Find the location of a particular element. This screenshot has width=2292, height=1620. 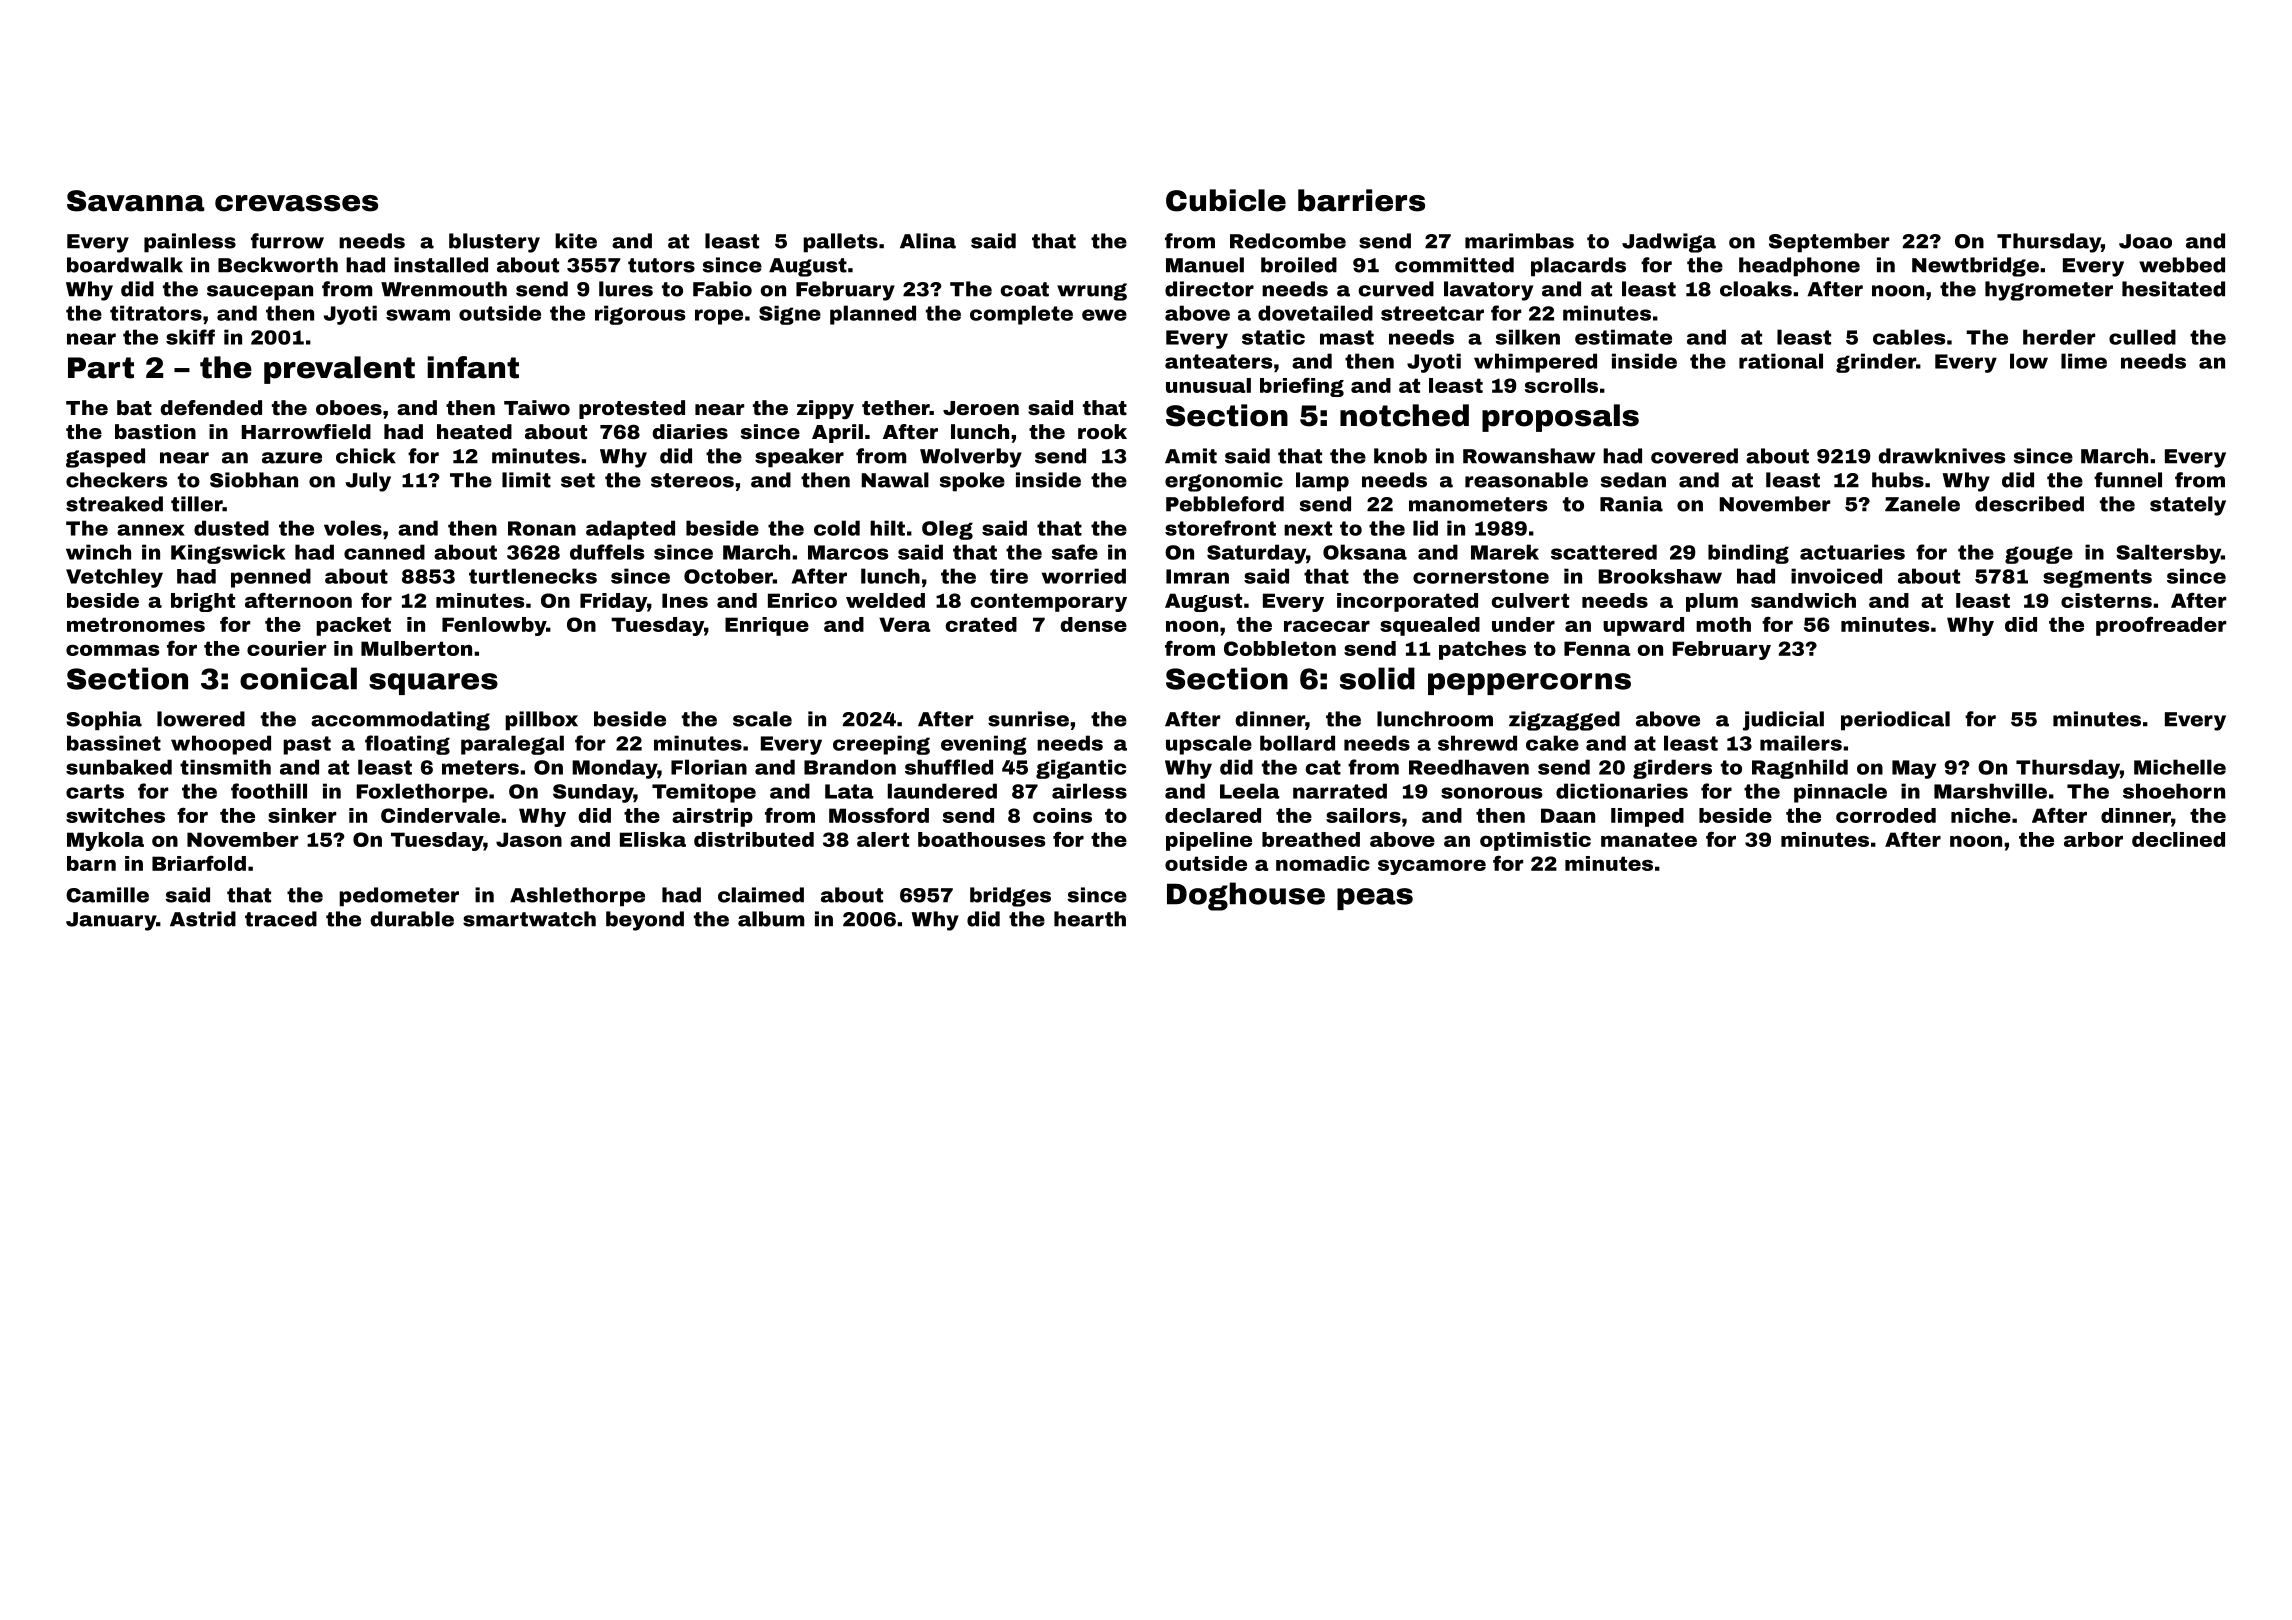

marimbas is located at coordinates (1519, 241).
